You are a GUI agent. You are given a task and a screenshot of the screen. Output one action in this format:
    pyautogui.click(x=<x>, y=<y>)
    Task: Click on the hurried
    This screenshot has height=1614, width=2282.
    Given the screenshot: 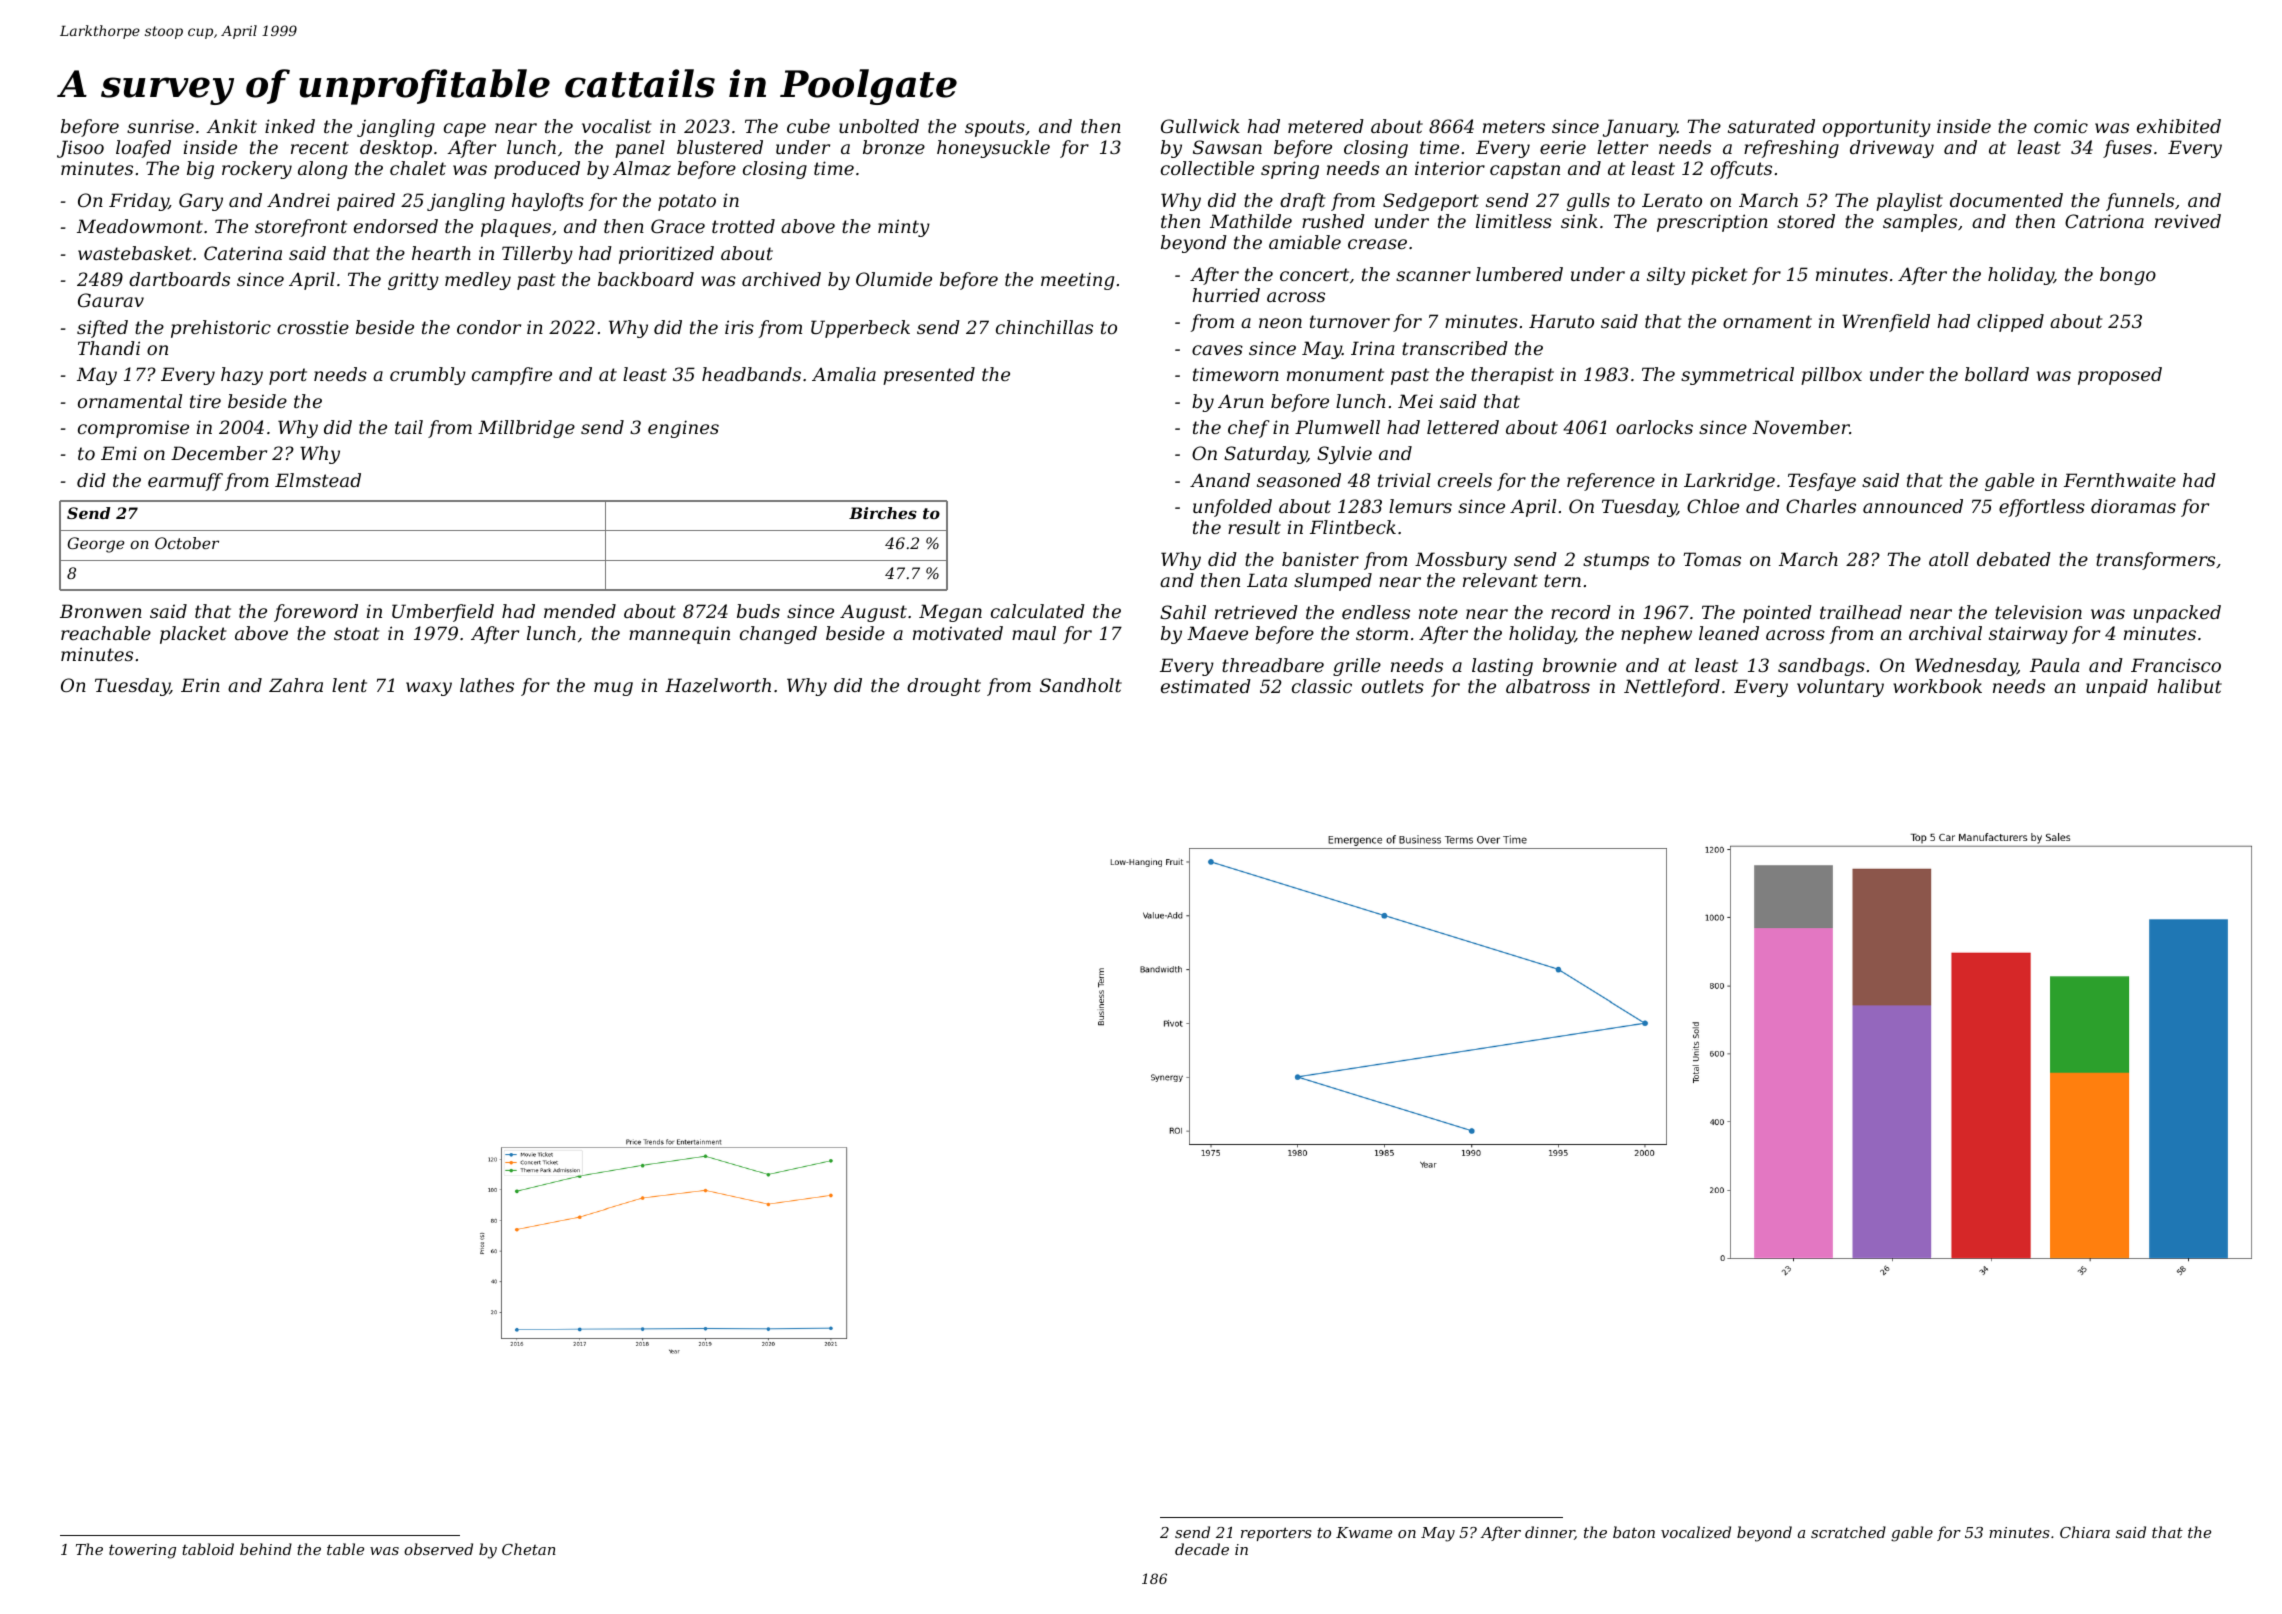 What is the action you would take?
    pyautogui.click(x=1226, y=295)
